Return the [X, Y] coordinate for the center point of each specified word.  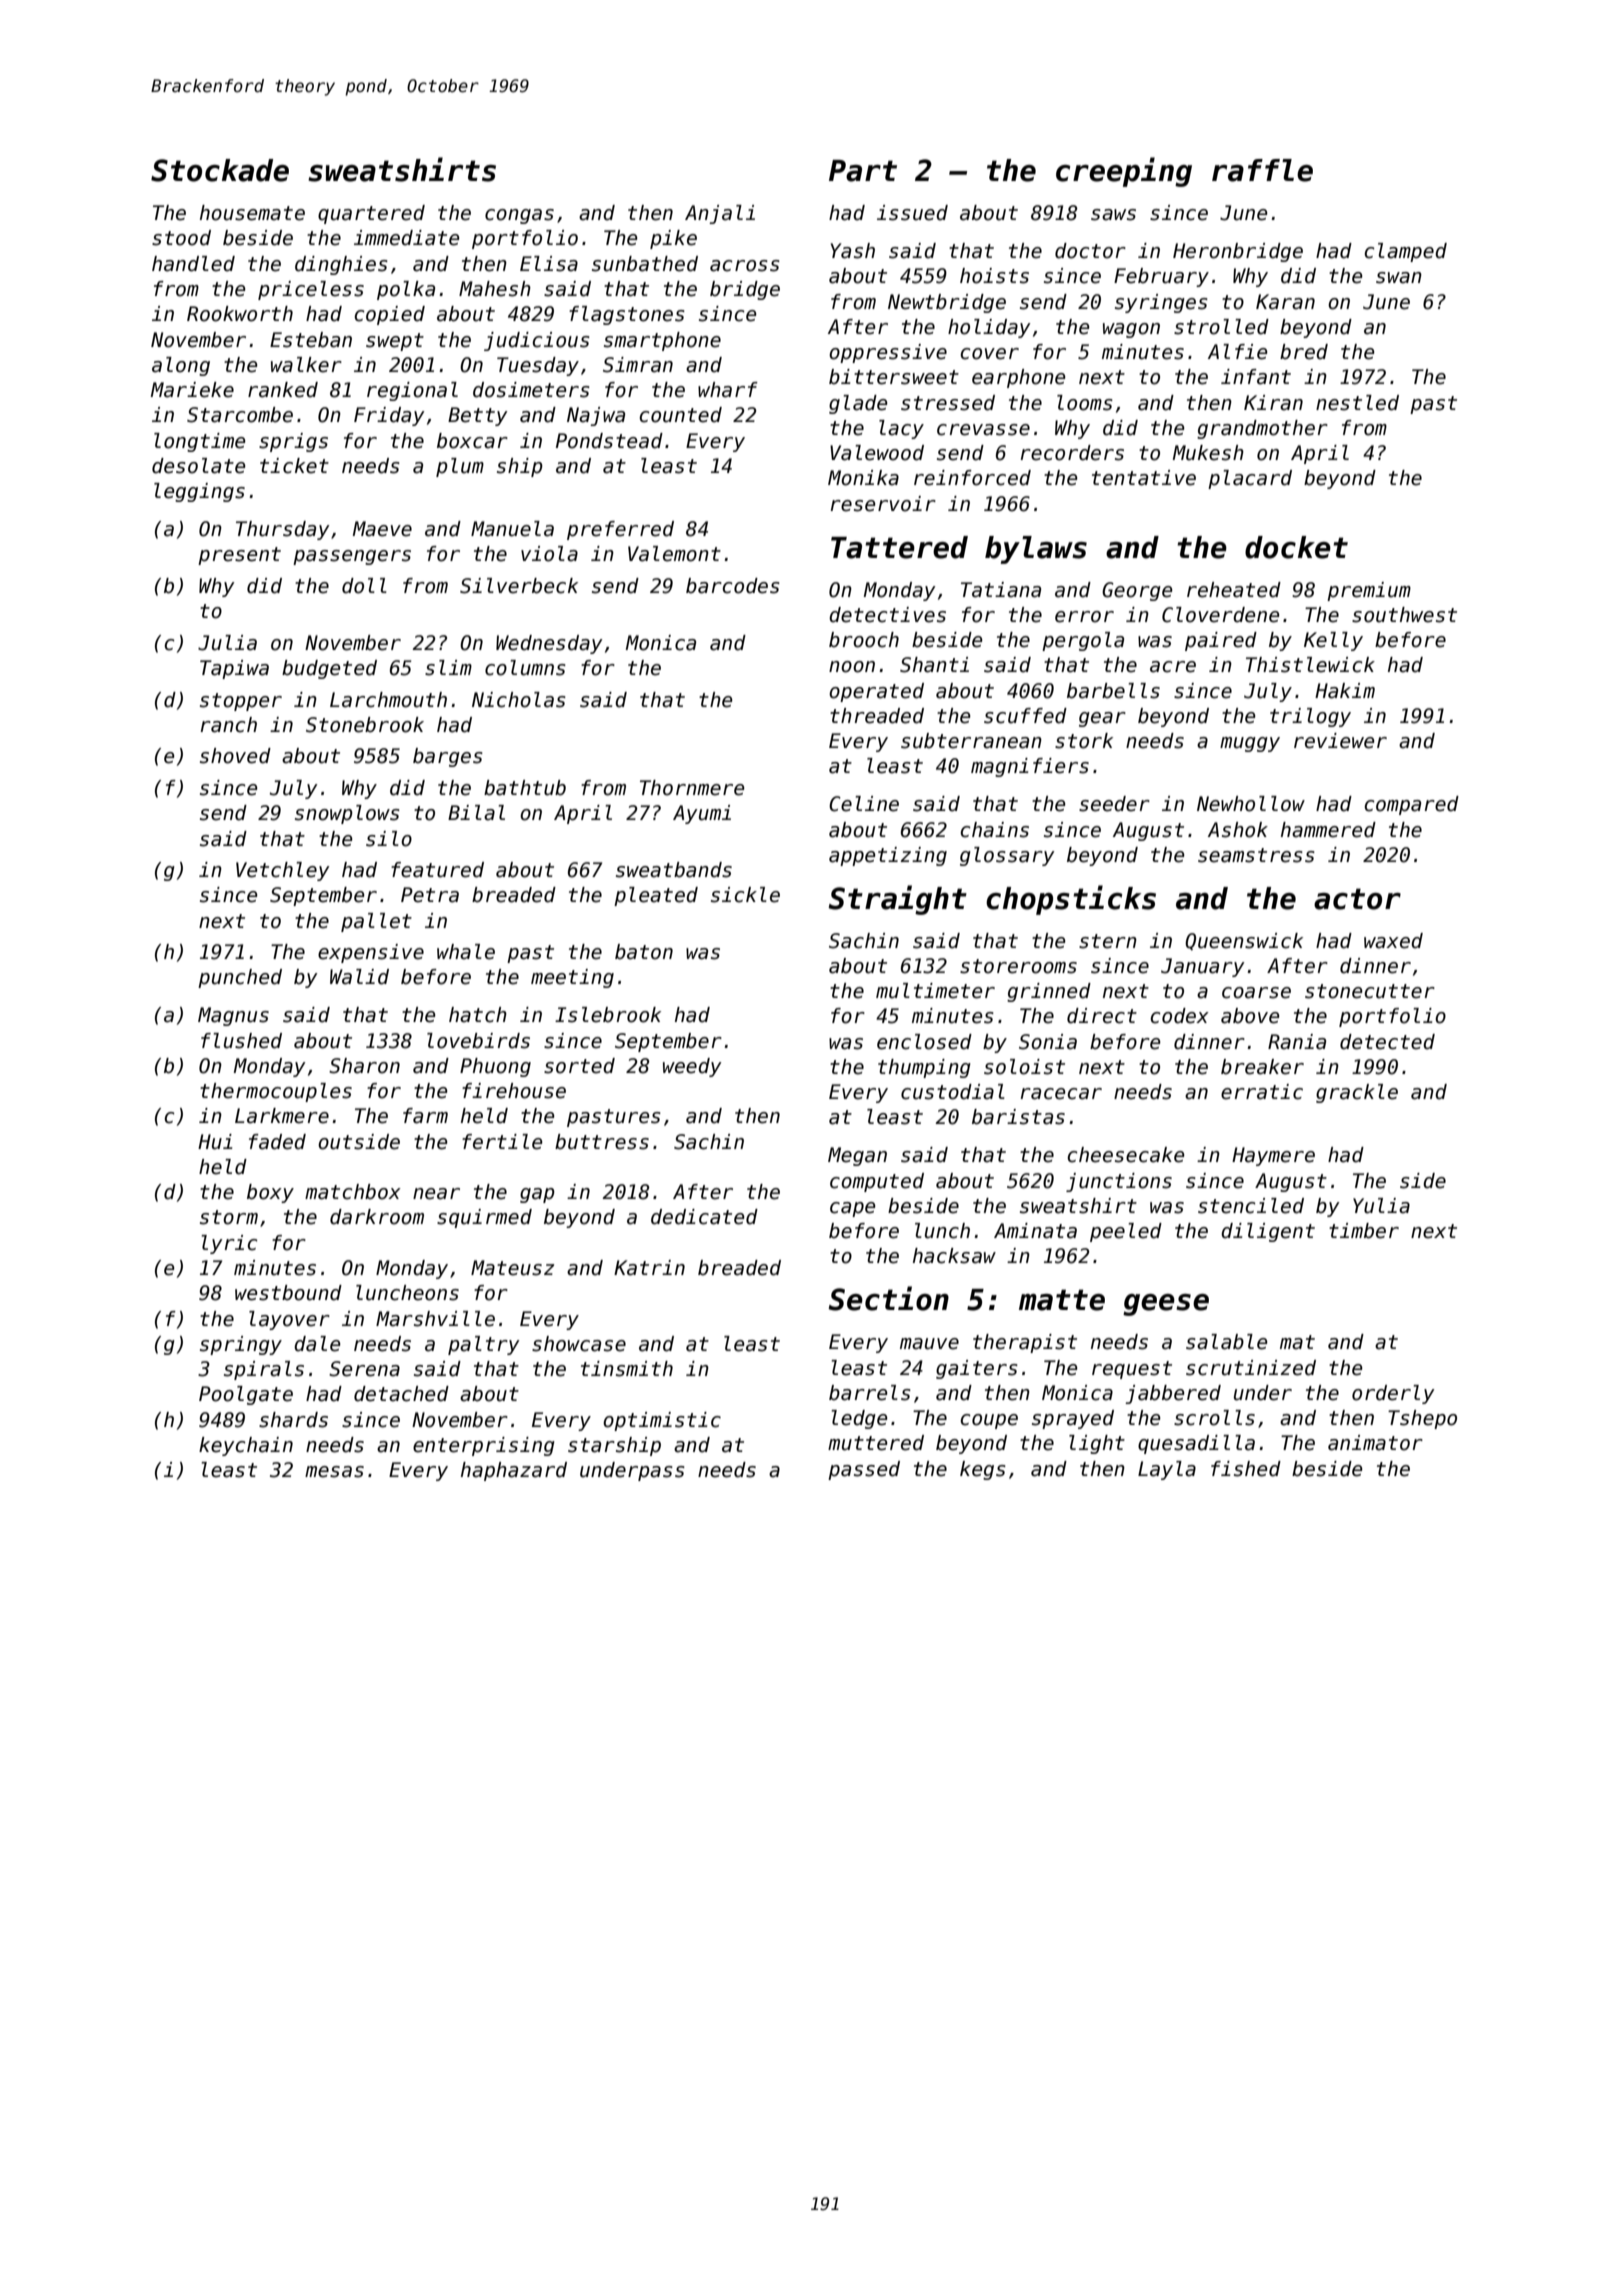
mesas [334, 1472]
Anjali [720, 214]
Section [888, 1298]
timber [1364, 1231]
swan [1399, 278]
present [239, 556]
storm [229, 1217]
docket [1296, 547]
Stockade [220, 170]
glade [858, 404]
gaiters [977, 1369]
